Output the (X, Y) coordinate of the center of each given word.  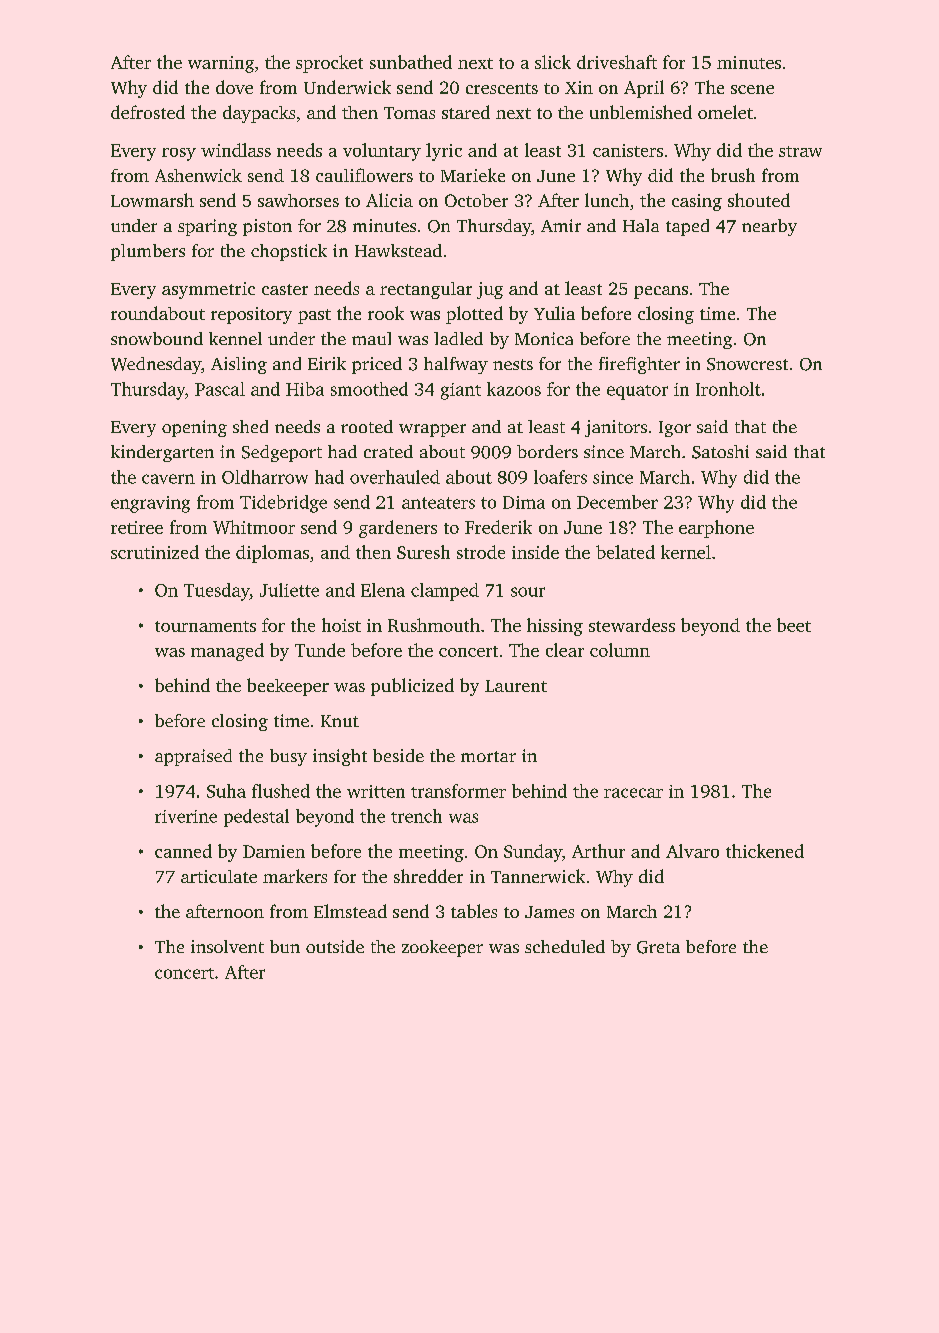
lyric (444, 152)
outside (335, 946)
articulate (219, 876)
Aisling (239, 365)
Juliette (289, 590)
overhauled (395, 477)
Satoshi (720, 452)
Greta (658, 947)
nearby (769, 227)
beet (794, 625)
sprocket (329, 64)
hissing (555, 627)
